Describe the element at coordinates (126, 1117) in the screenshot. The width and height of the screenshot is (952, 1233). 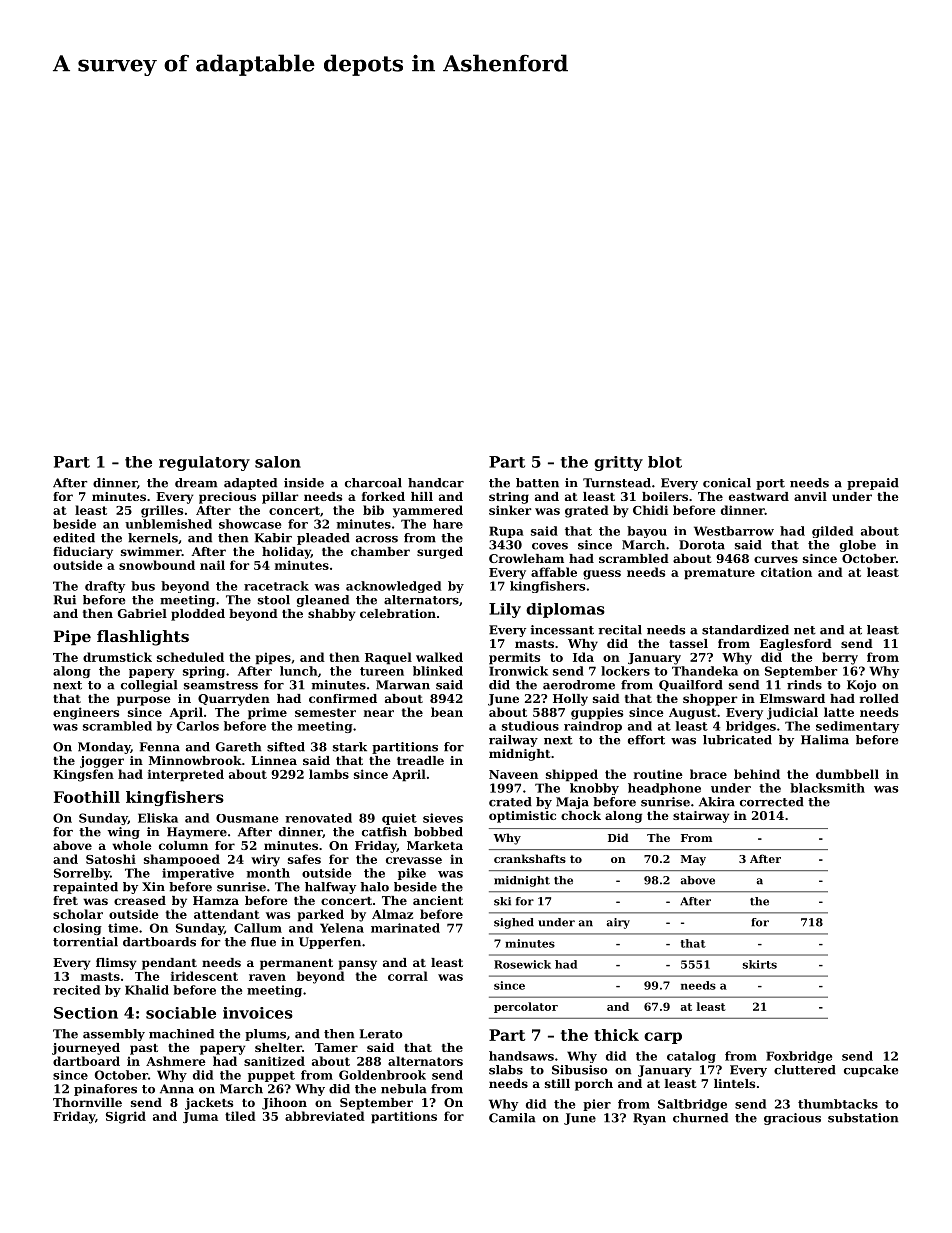
I see `Sigrid` at that location.
